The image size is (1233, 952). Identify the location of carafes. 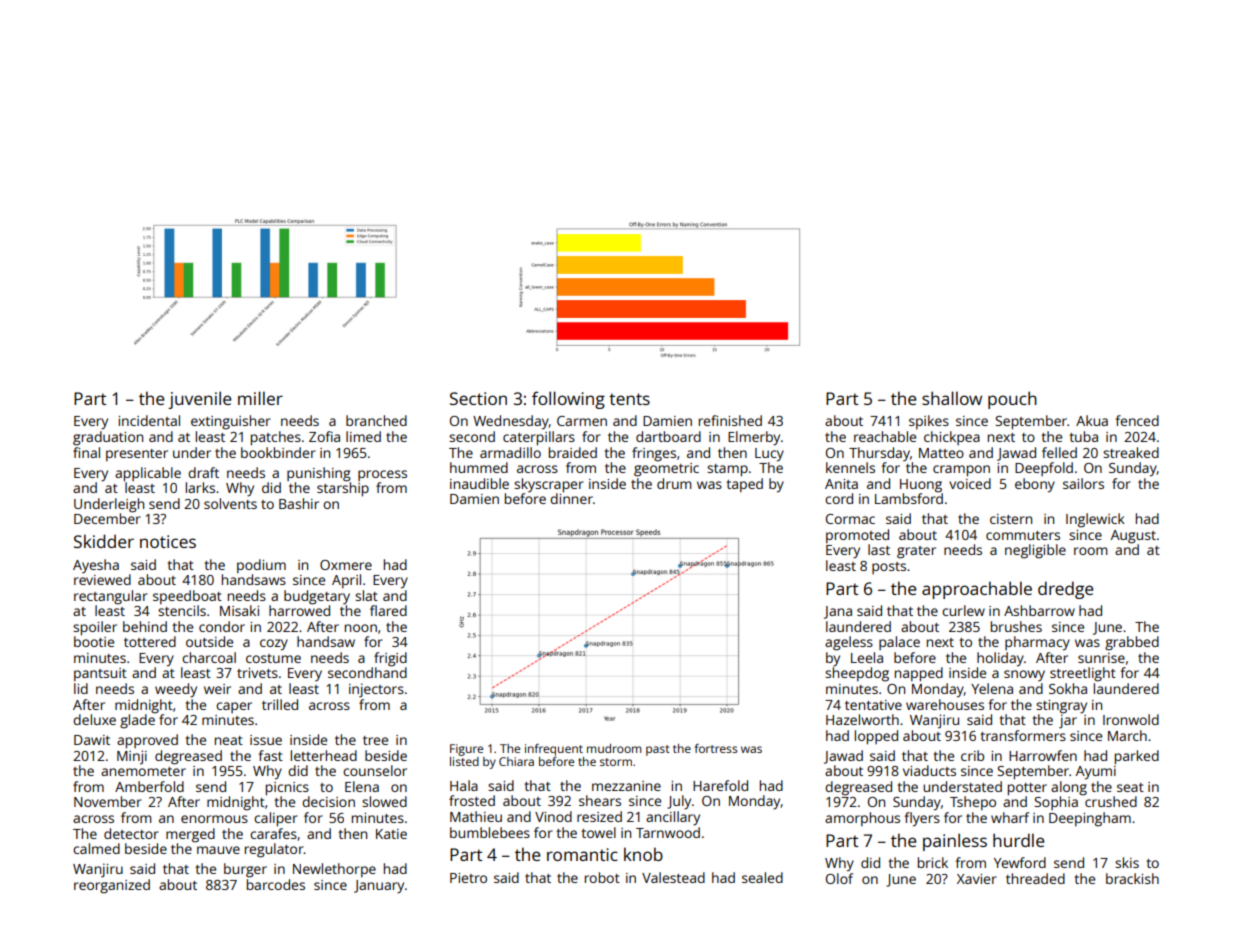
(273, 833).
